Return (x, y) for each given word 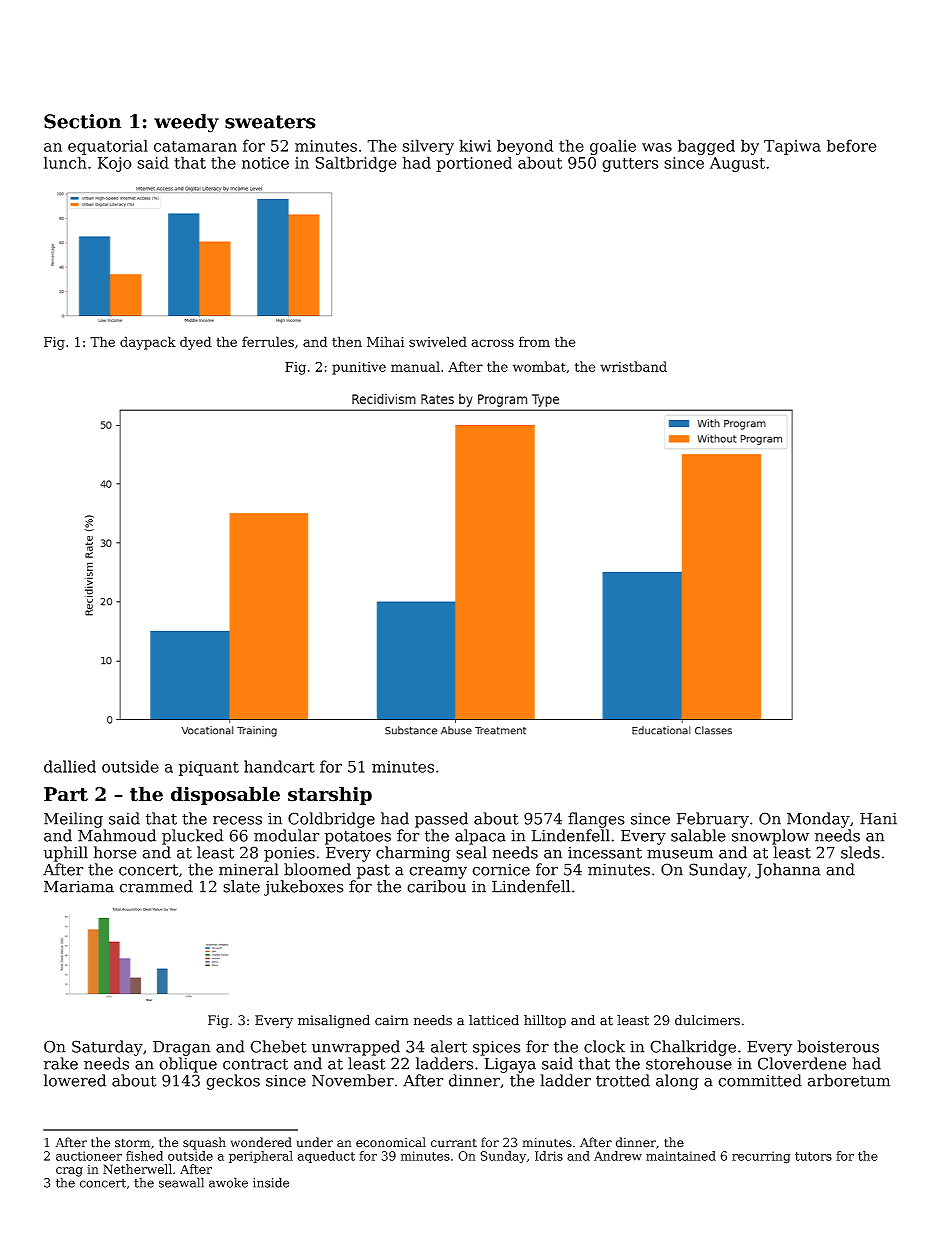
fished (144, 1156)
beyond (525, 147)
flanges (596, 820)
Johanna (788, 871)
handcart (279, 766)
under (315, 1142)
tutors (813, 1156)
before (852, 145)
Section (83, 121)
